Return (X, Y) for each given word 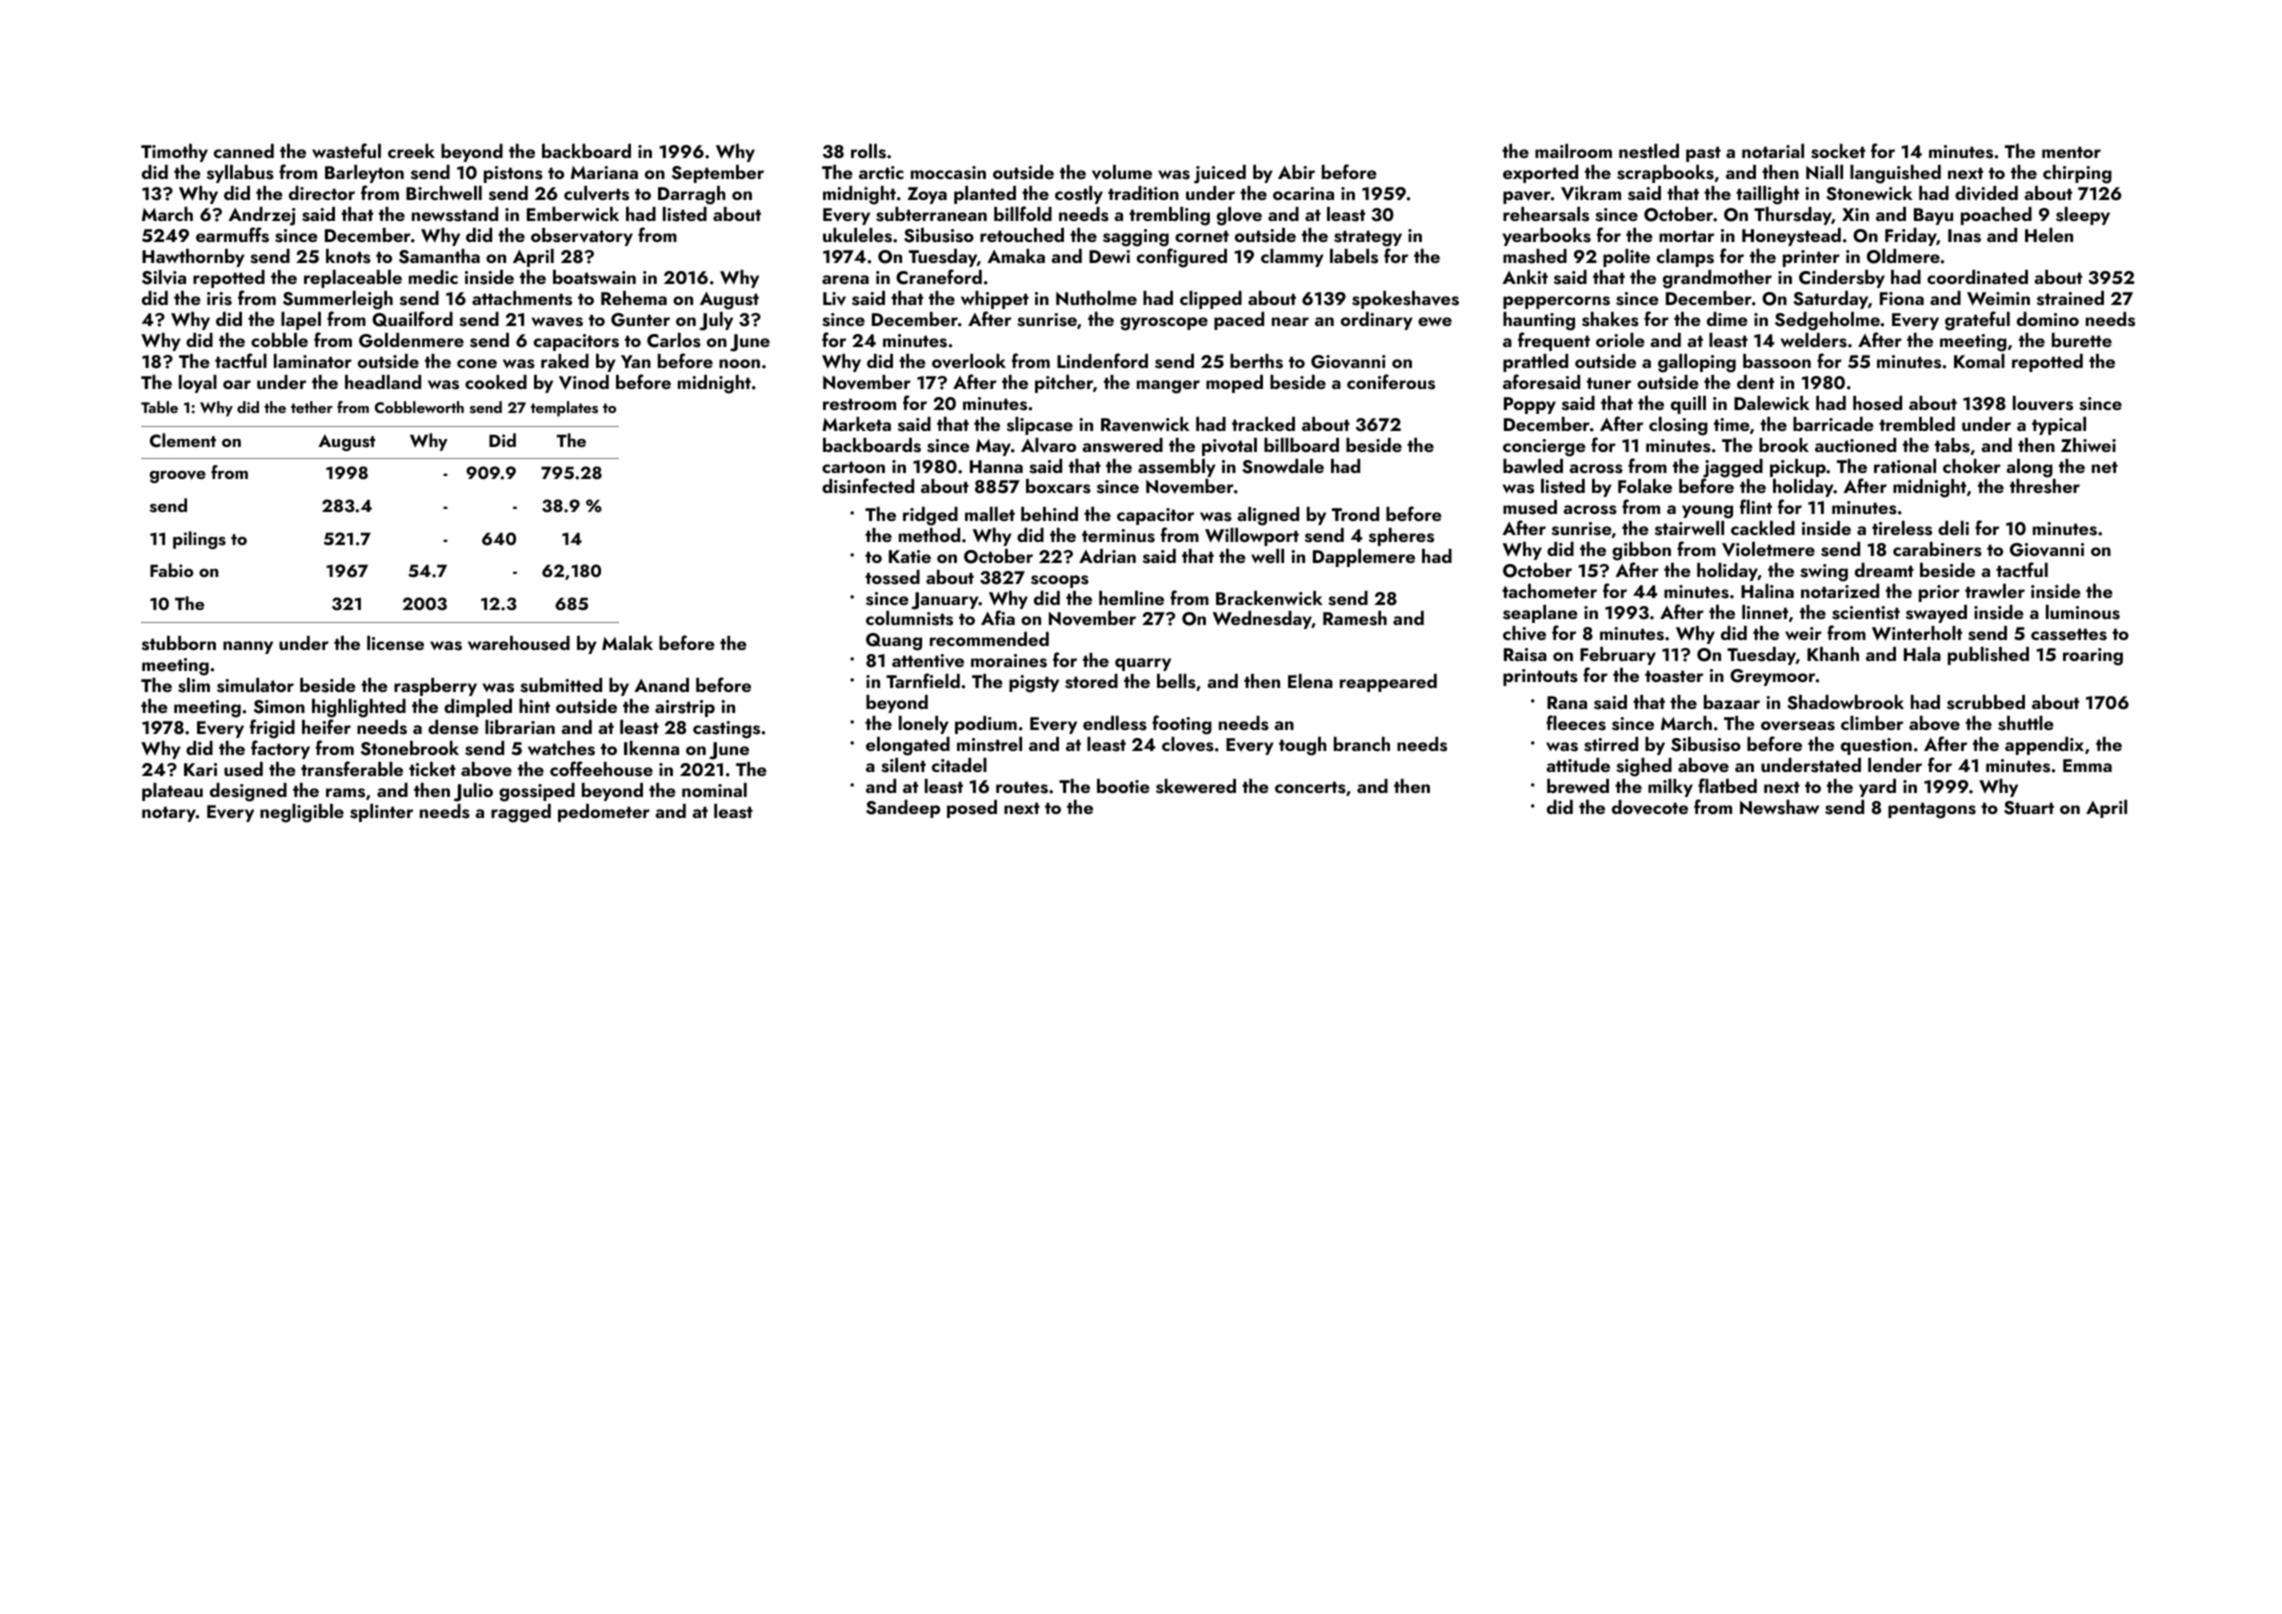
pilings (199, 540)
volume (1122, 172)
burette (2082, 340)
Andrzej (261, 216)
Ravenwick (1145, 424)
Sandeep (903, 809)
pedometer (604, 813)
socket (1838, 151)
